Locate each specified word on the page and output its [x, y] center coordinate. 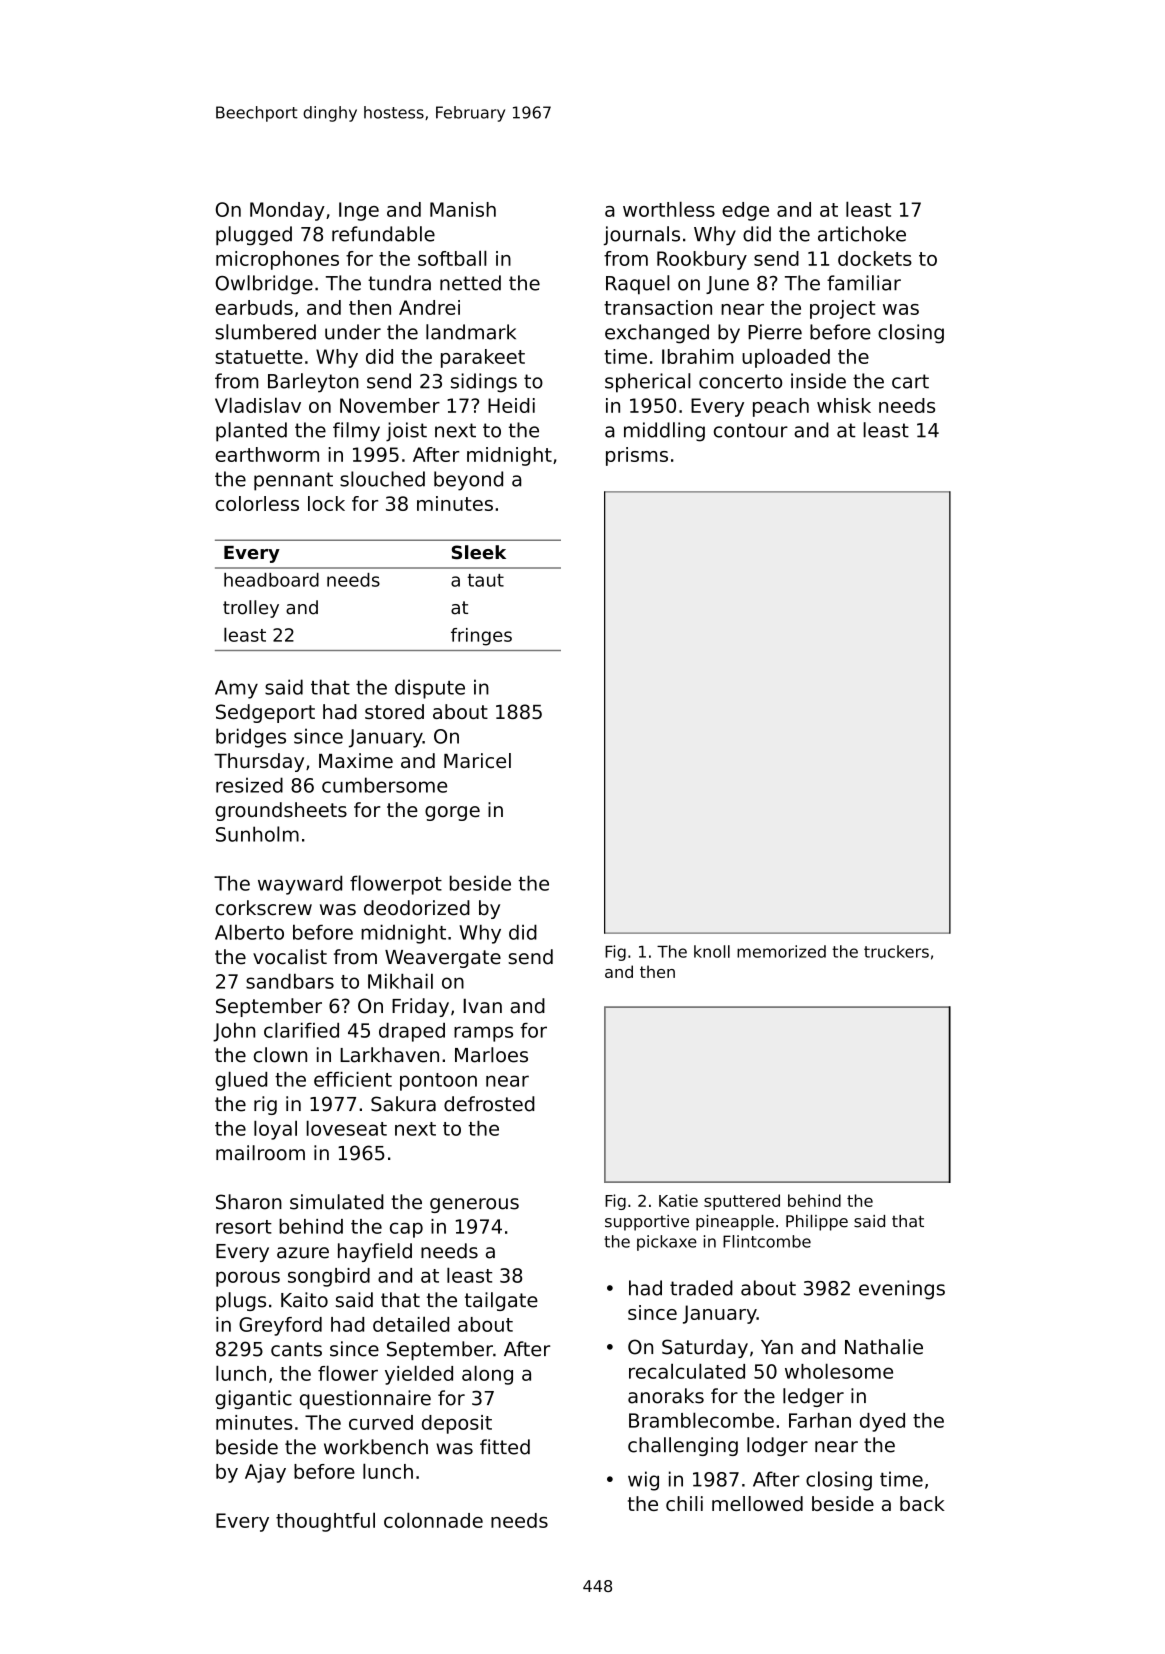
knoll [712, 951]
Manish [463, 209]
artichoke [862, 234]
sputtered [742, 1202]
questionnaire [365, 1399]
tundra [399, 283]
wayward [300, 885]
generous [474, 1205]
